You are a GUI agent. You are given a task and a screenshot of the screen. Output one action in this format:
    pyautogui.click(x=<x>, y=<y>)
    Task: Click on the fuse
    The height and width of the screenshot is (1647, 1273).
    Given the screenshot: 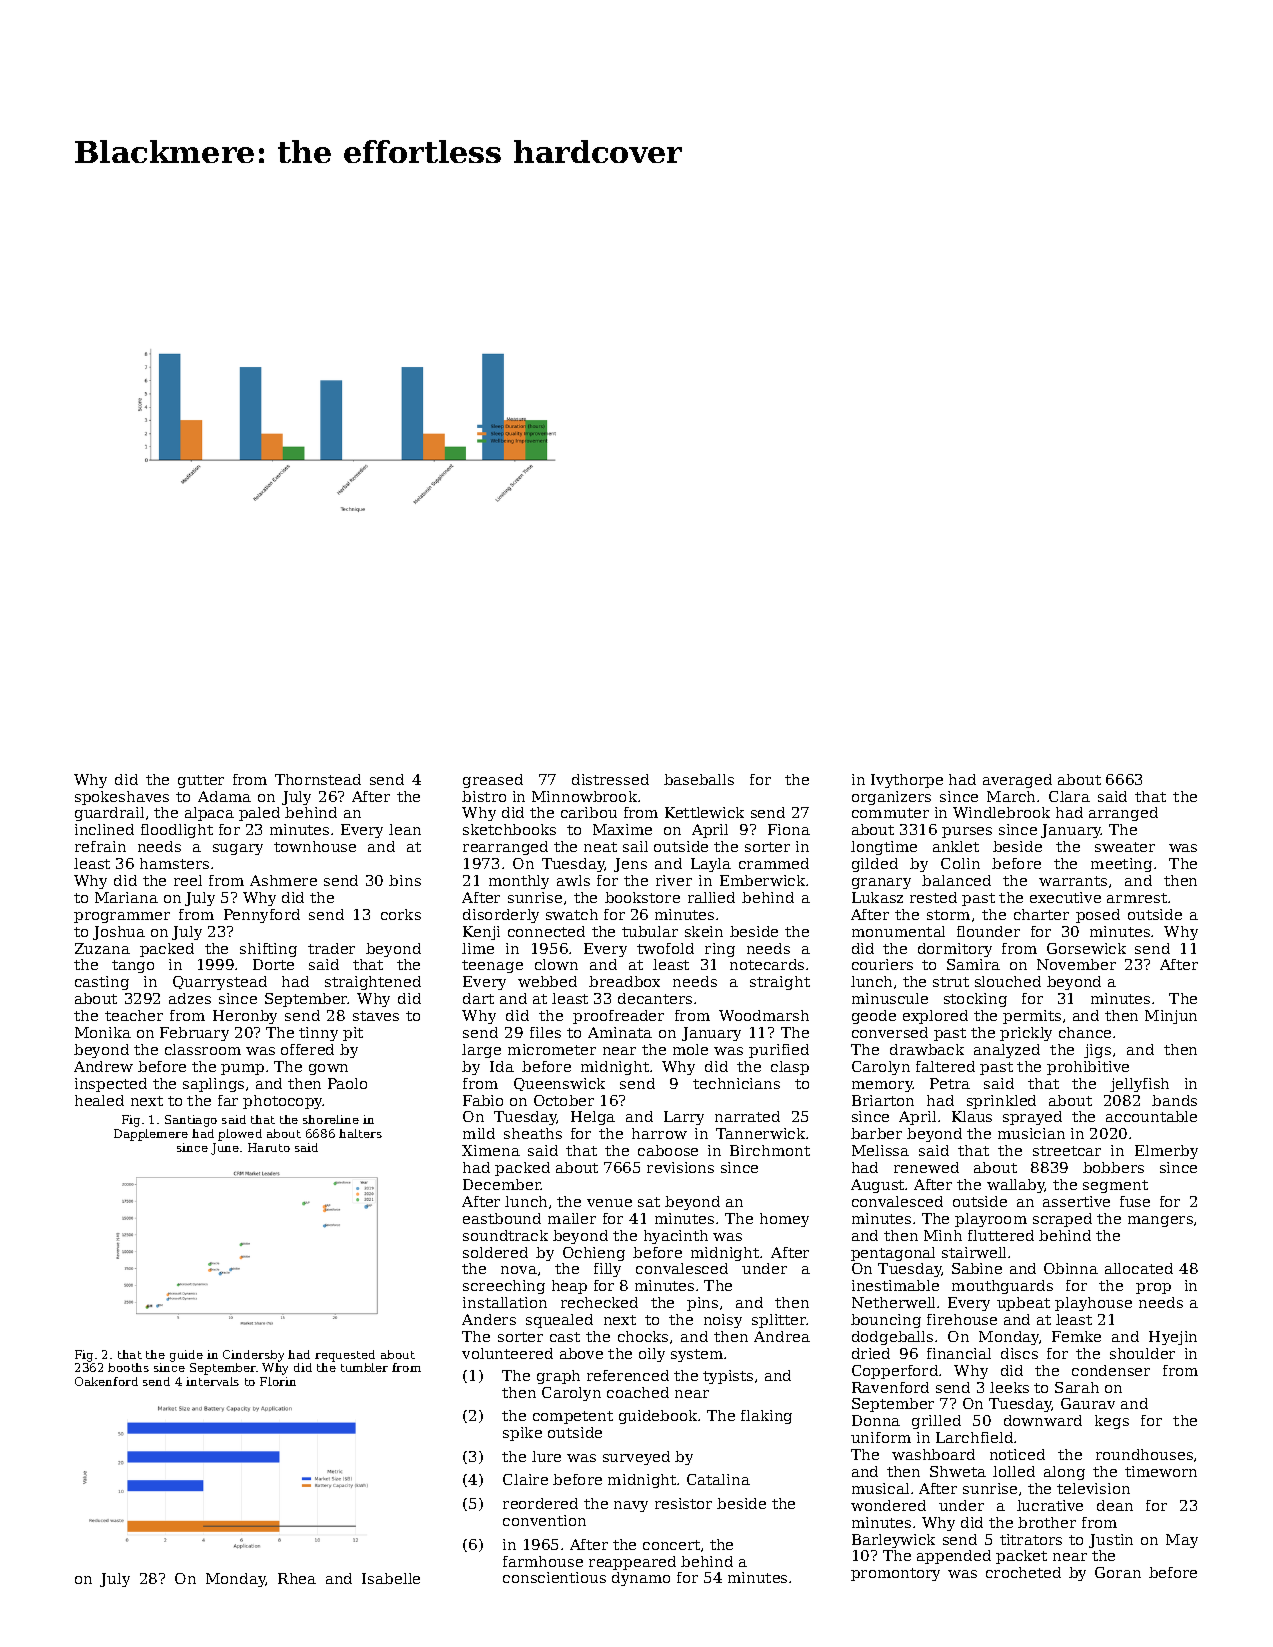 What is the action you would take?
    pyautogui.click(x=1135, y=1201)
